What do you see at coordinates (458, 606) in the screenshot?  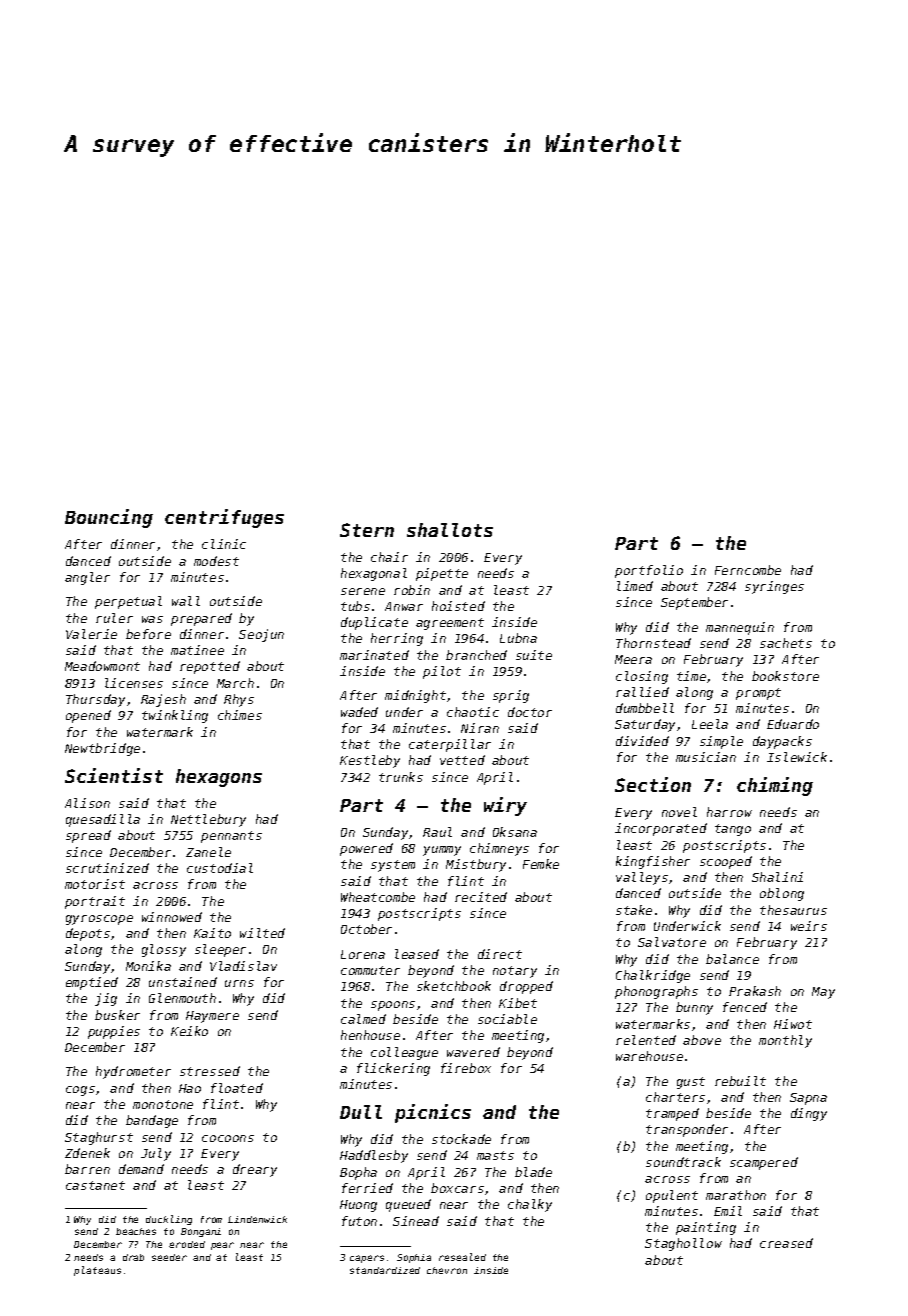 I see `hoisted` at bounding box center [458, 606].
